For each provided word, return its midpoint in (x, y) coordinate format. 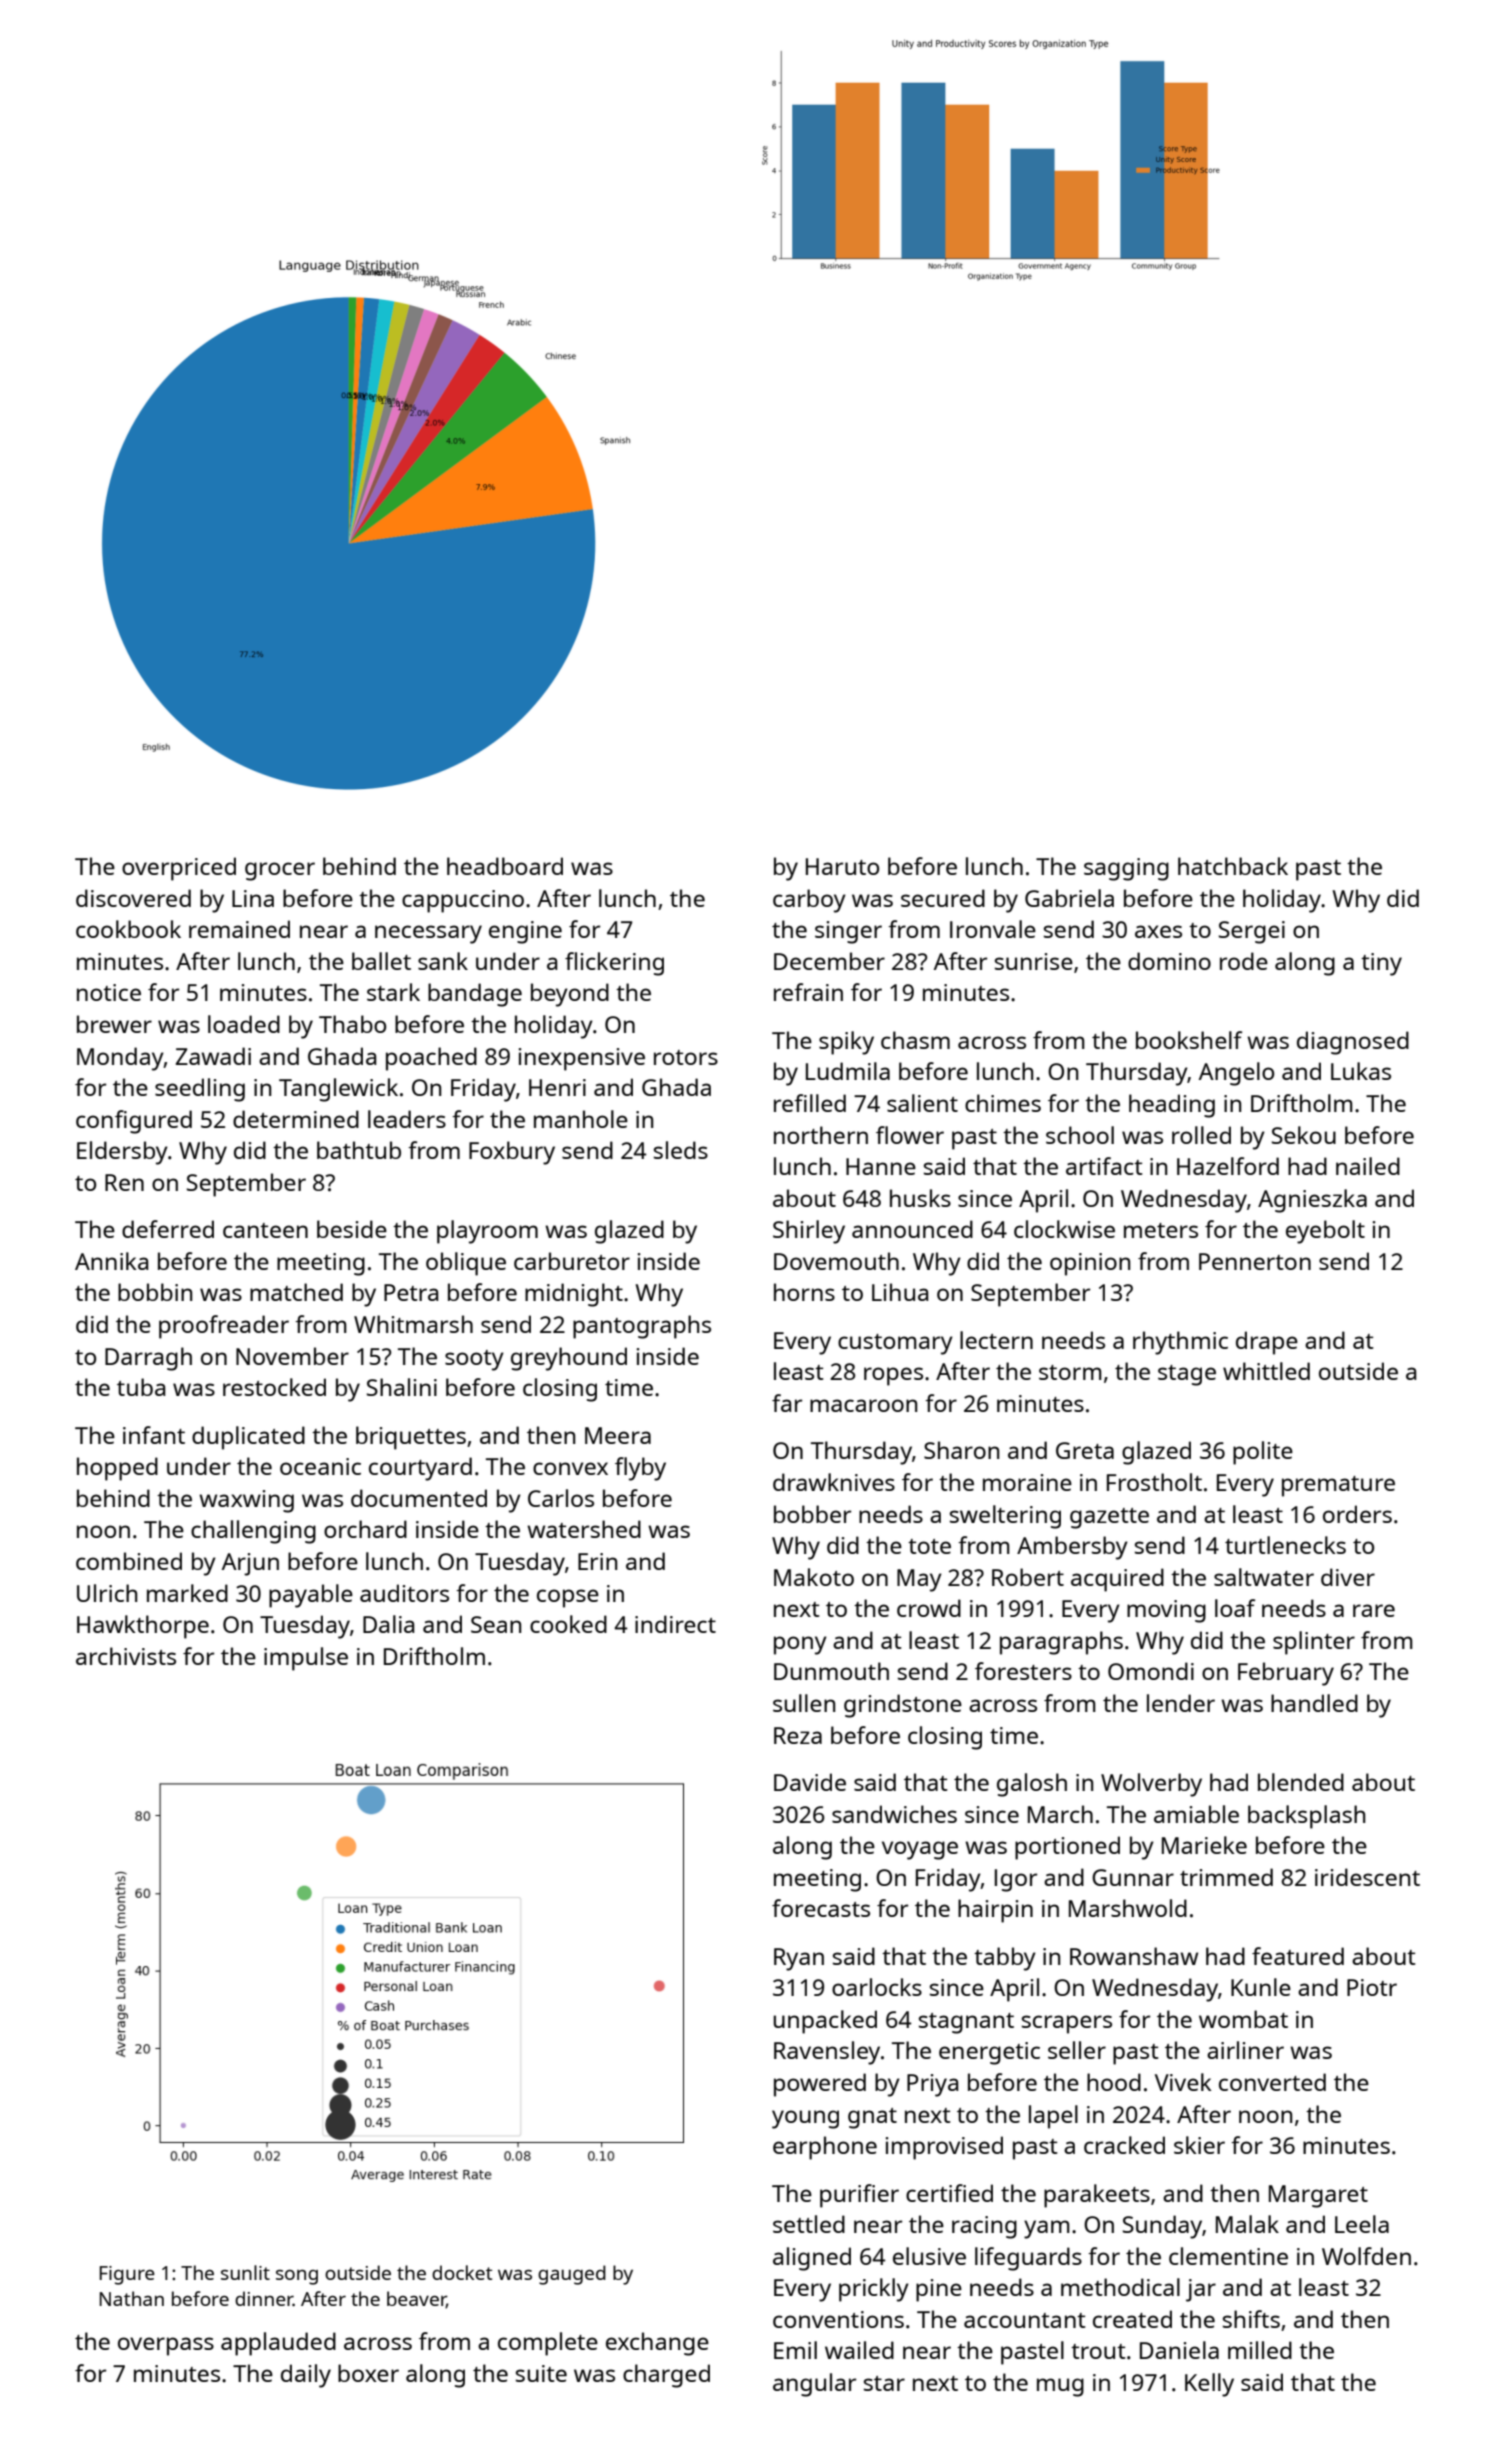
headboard (505, 866)
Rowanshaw (1134, 1956)
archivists (126, 1656)
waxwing (246, 1501)
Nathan (132, 2298)
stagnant (966, 2023)
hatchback (1233, 866)
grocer (280, 871)
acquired (1117, 1580)
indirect (675, 1624)
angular (814, 2385)
